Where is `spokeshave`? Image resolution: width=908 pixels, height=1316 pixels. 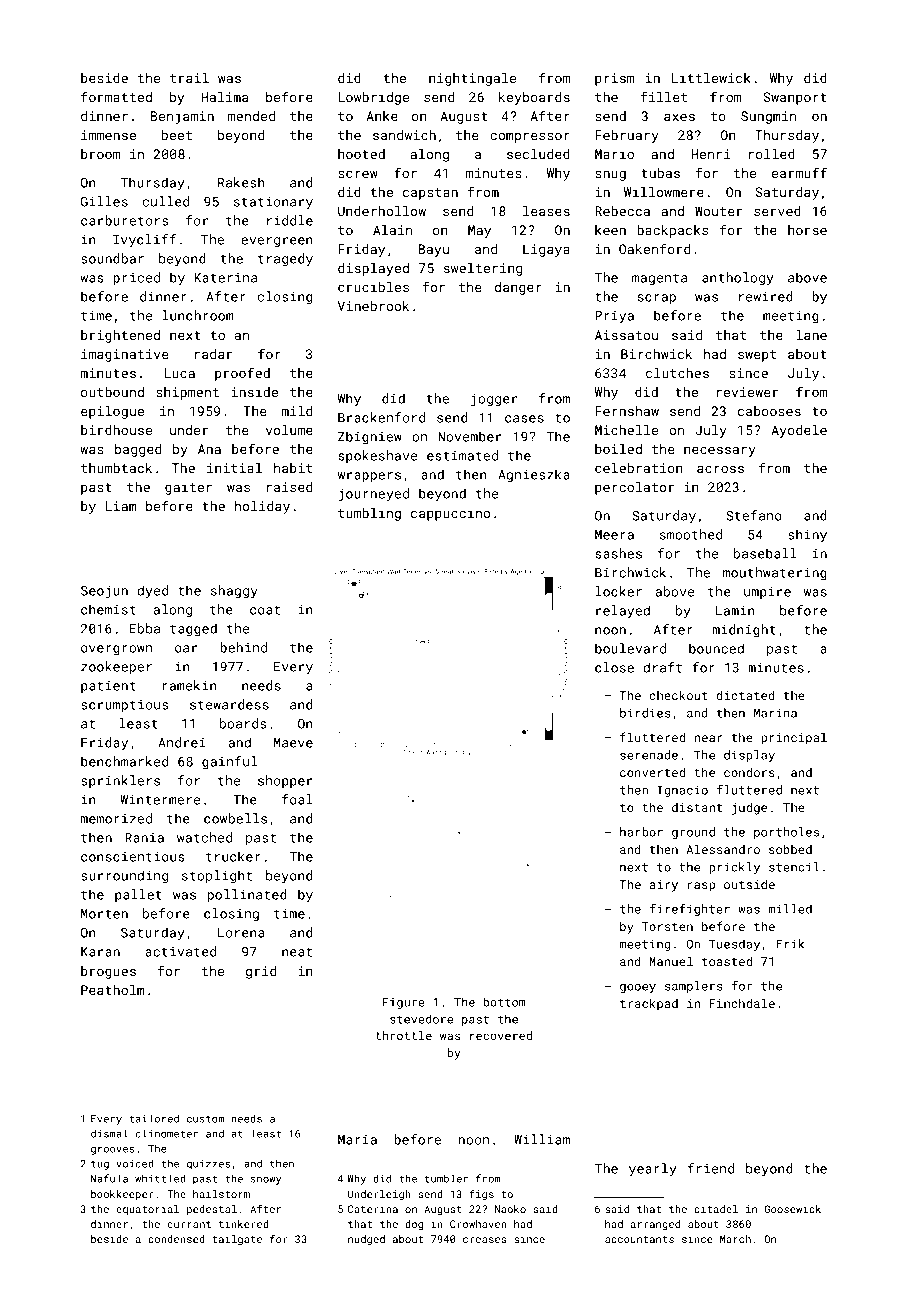 spokeshave is located at coordinates (377, 456).
